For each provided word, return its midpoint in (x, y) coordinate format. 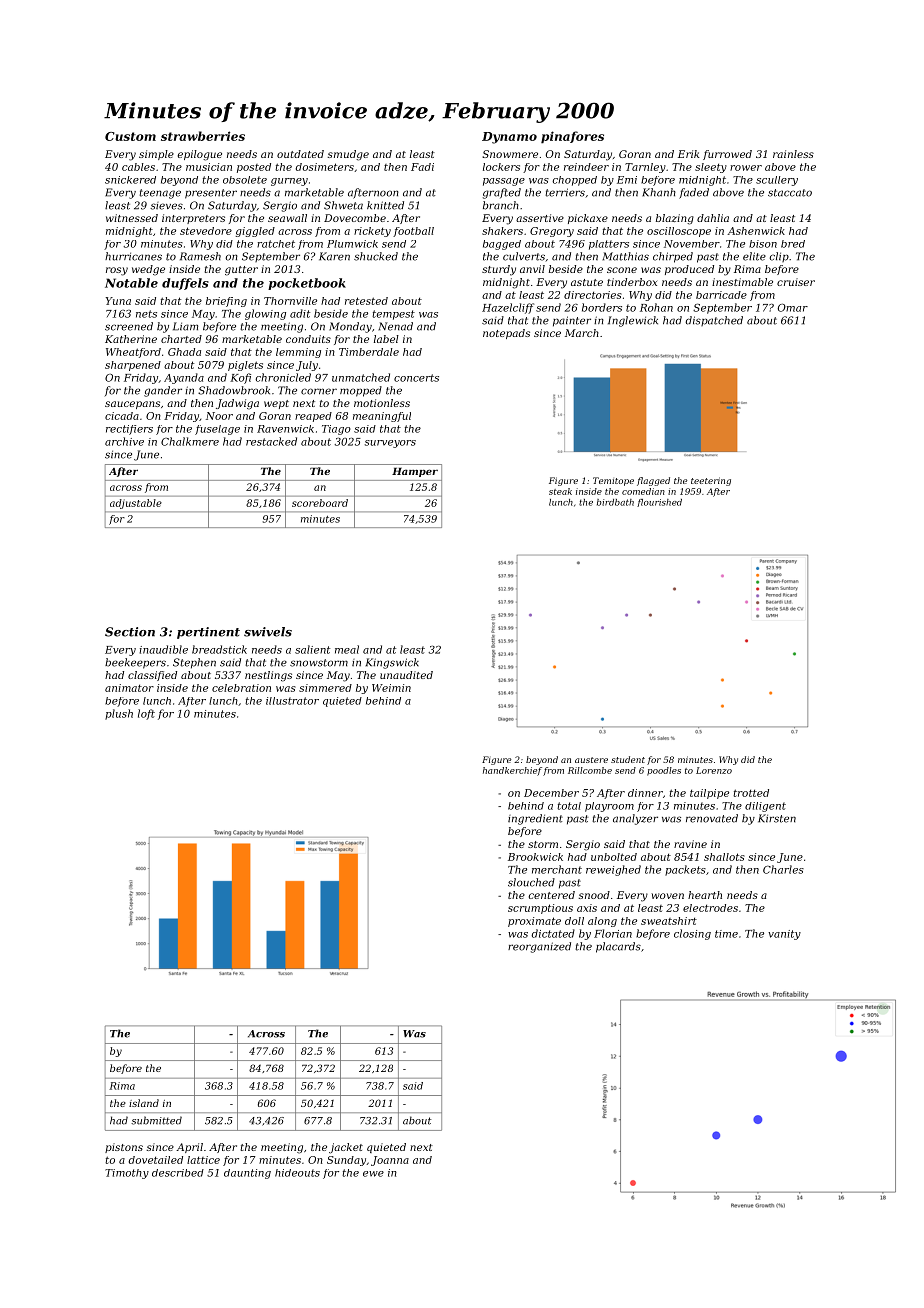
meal (347, 649)
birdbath (615, 502)
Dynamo (509, 138)
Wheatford (133, 353)
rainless (793, 154)
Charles (783, 869)
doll (574, 921)
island (144, 1103)
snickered (130, 180)
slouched (531, 882)
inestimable (742, 282)
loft (146, 714)
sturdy (499, 270)
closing (692, 934)
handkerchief (512, 771)
